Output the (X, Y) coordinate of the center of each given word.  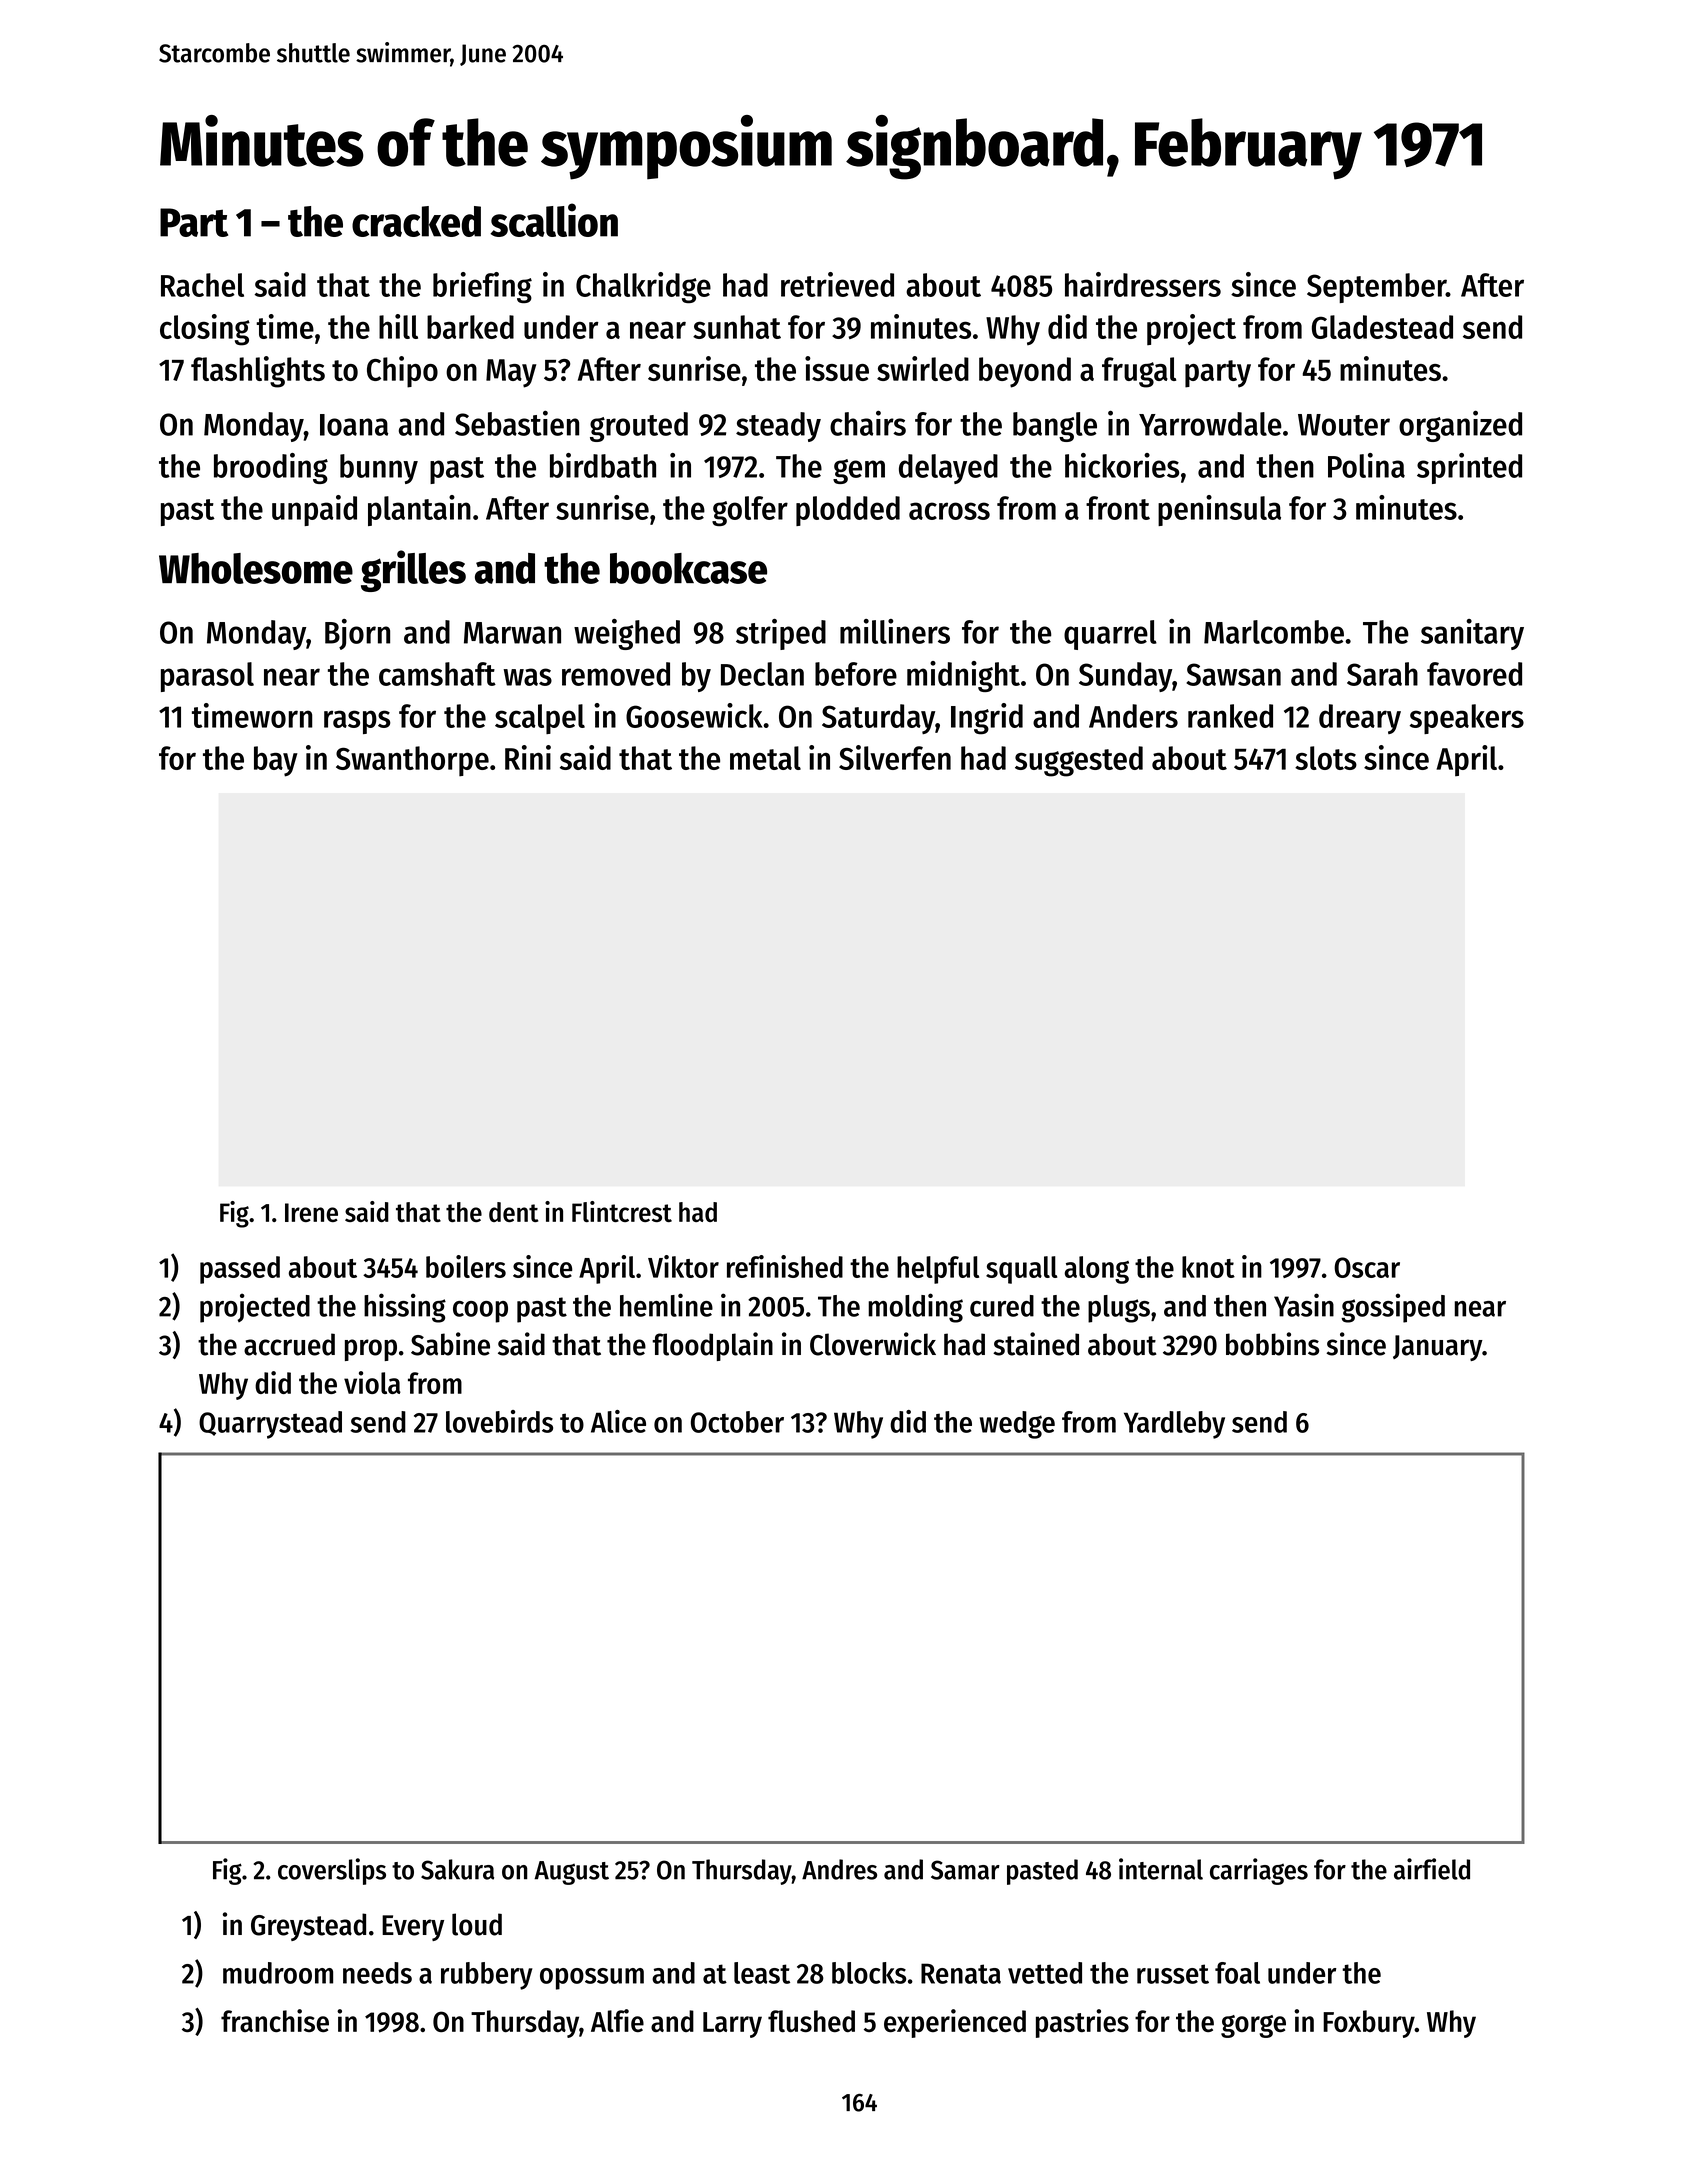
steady (778, 427)
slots (1326, 758)
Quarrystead (270, 1425)
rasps (357, 722)
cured (1002, 1306)
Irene (311, 1212)
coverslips (332, 1871)
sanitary (1472, 634)
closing (205, 330)
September (1376, 288)
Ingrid (987, 719)
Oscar (1367, 1267)
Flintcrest (622, 1211)
